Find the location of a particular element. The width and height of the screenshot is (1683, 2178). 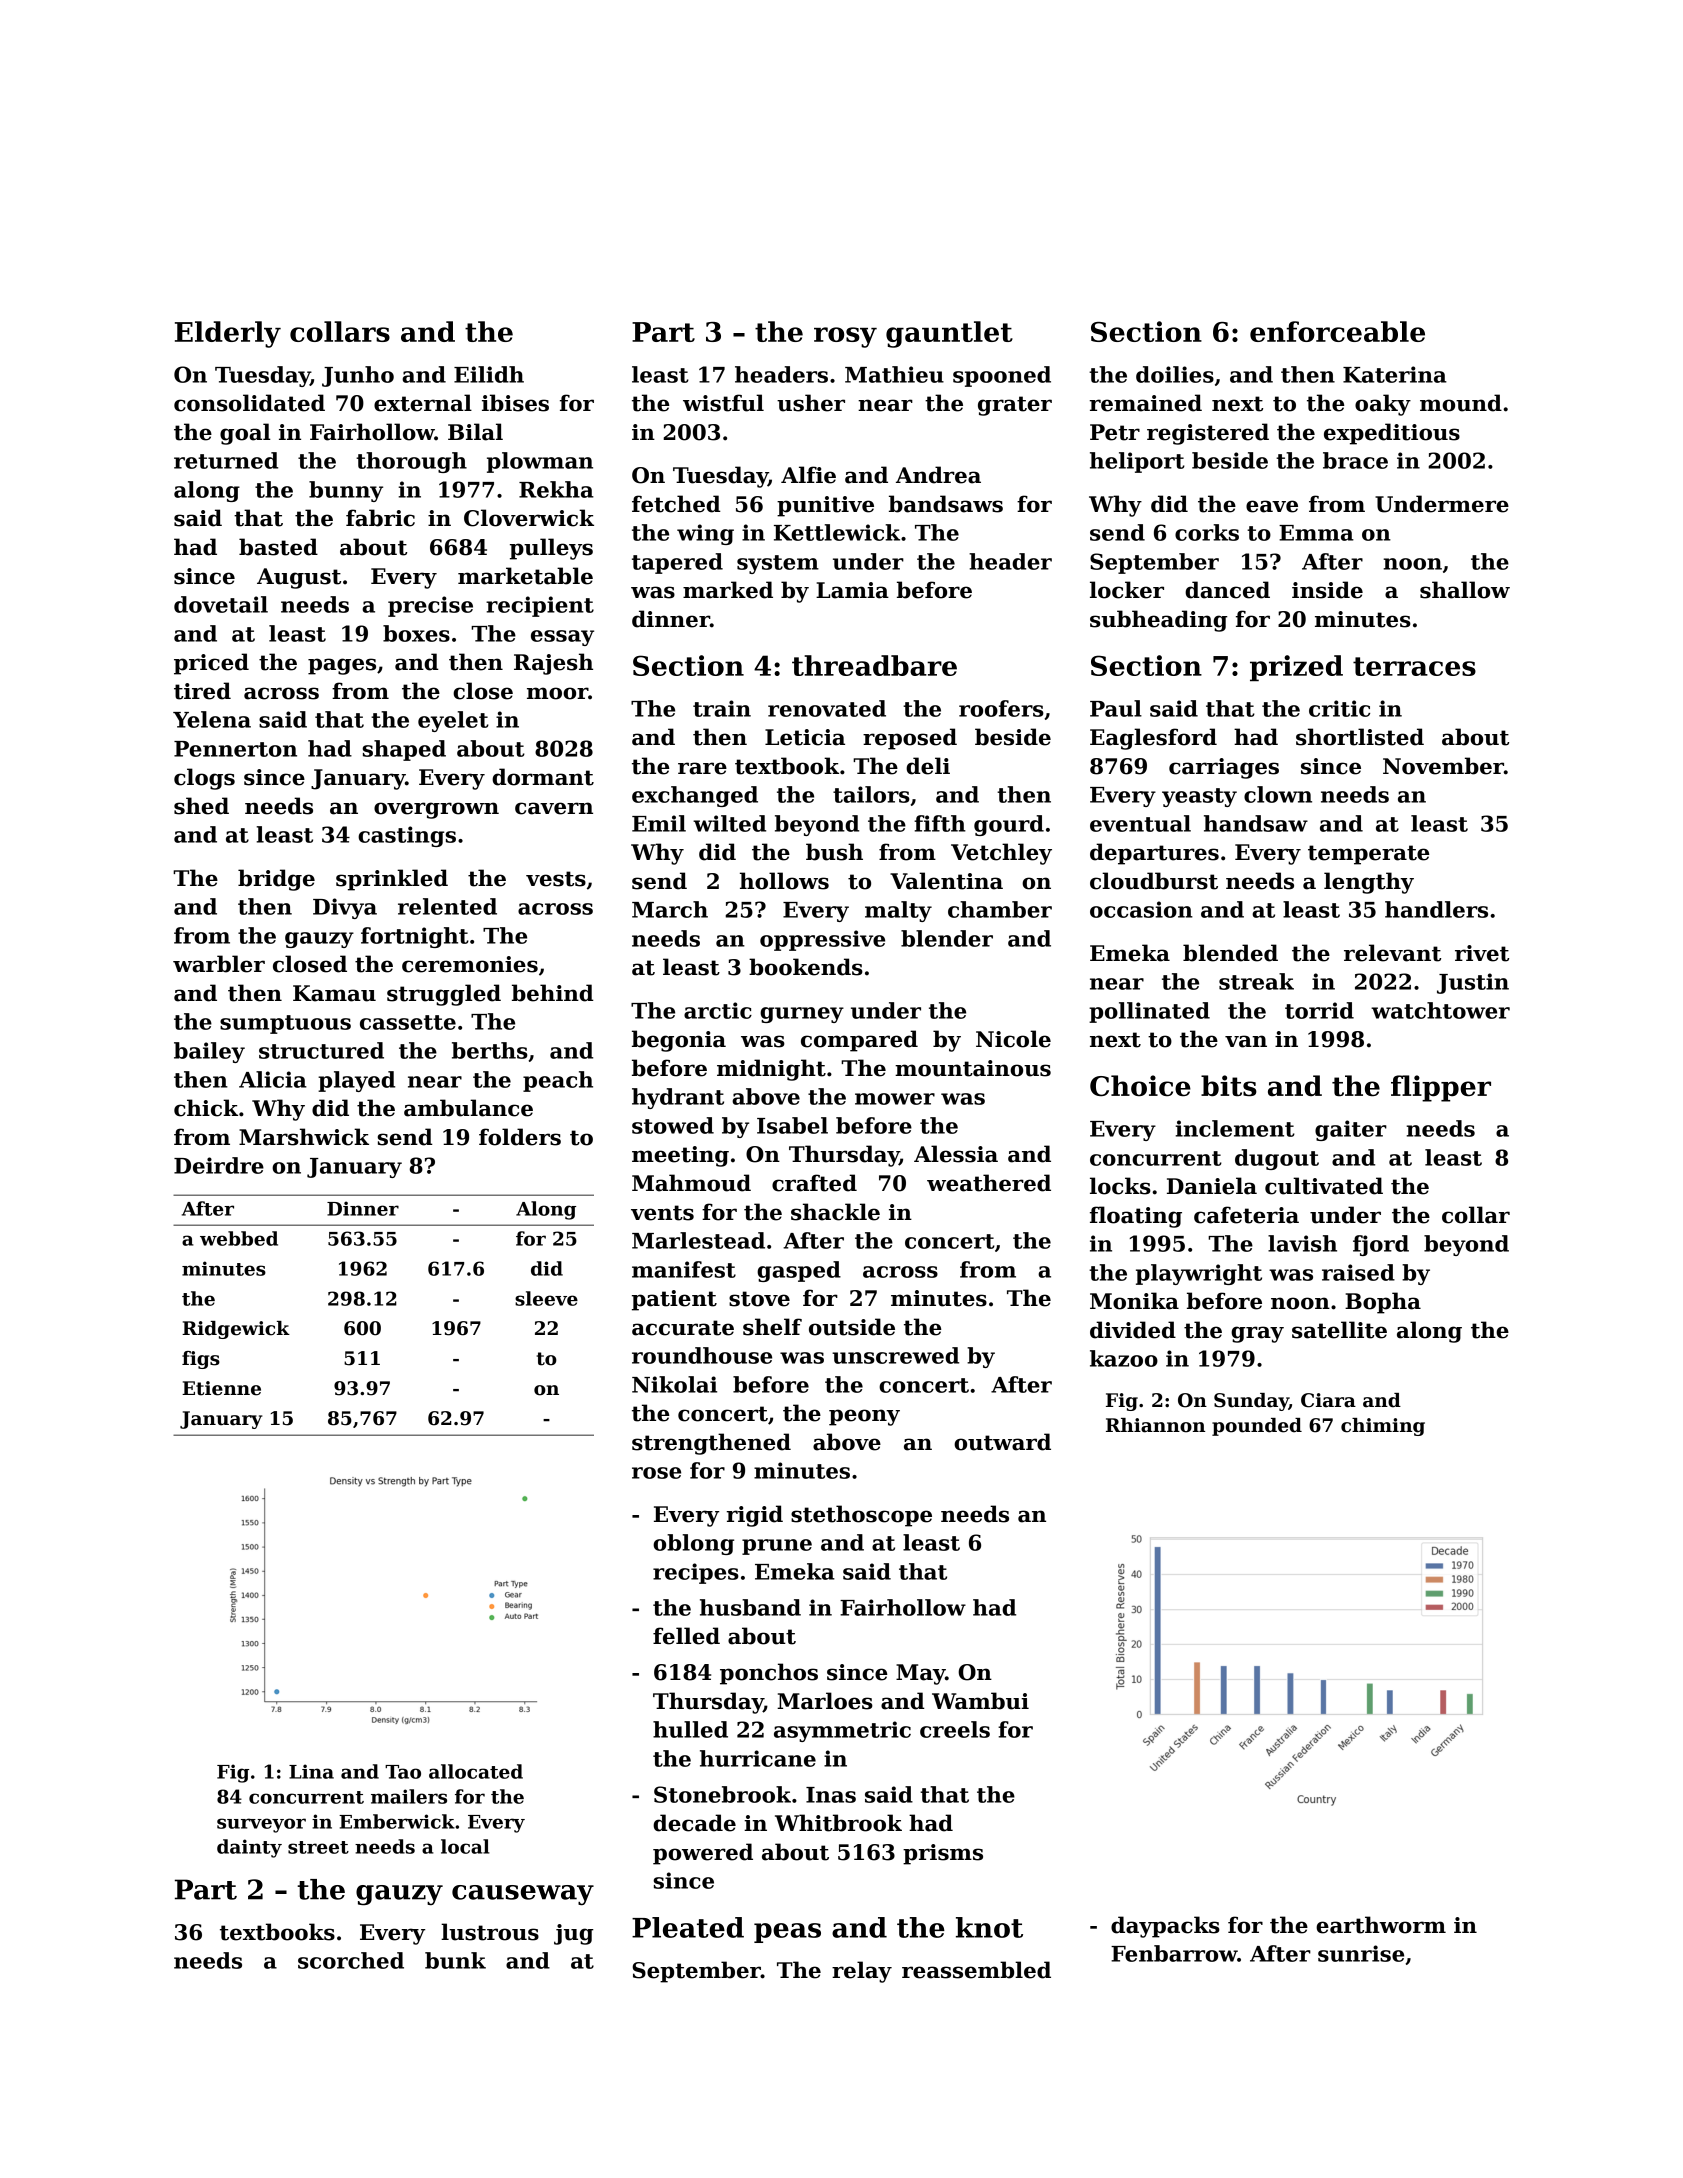

sunrise is located at coordinates (1361, 1953).
